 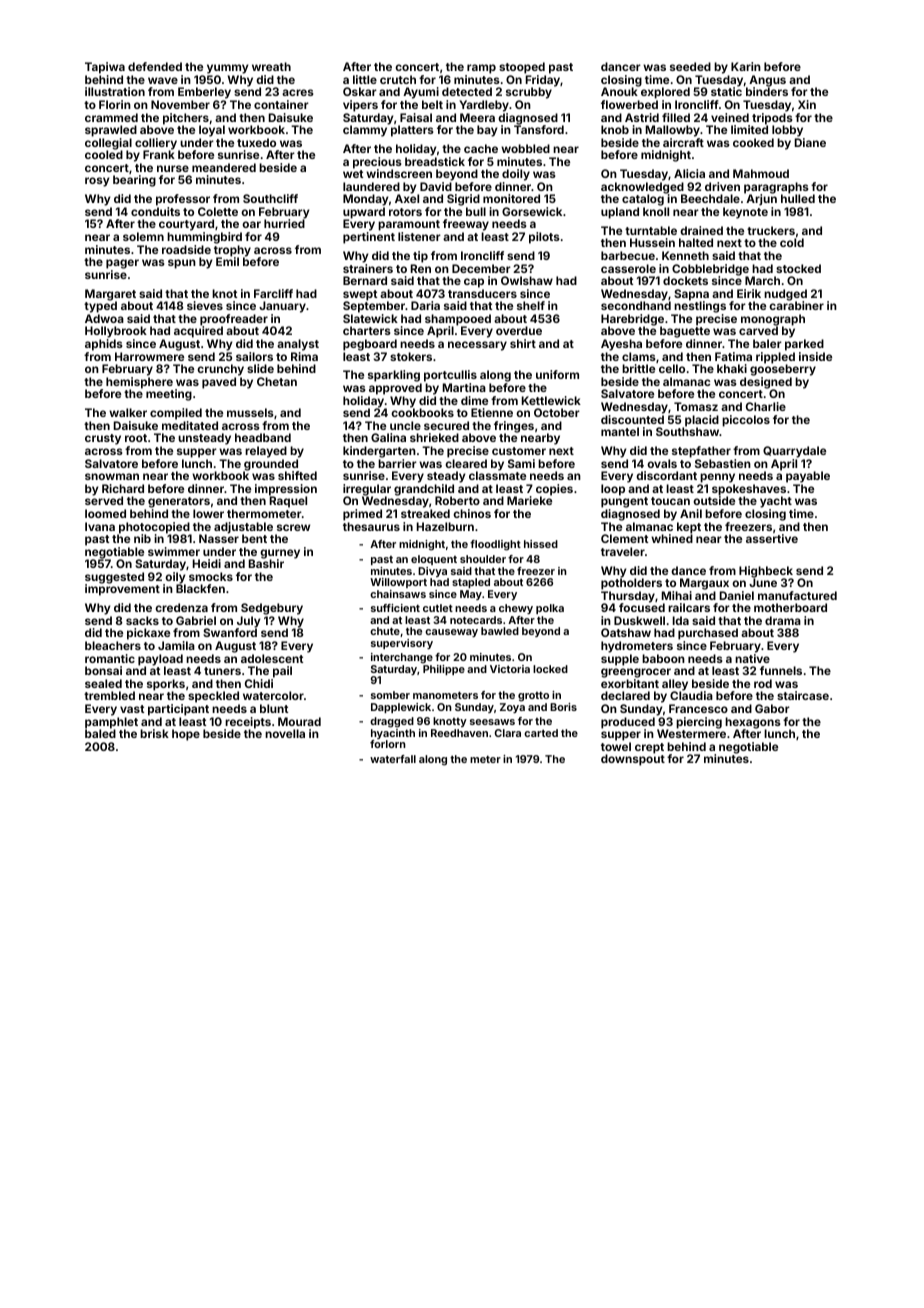 I want to click on Sigrid, so click(x=463, y=200).
